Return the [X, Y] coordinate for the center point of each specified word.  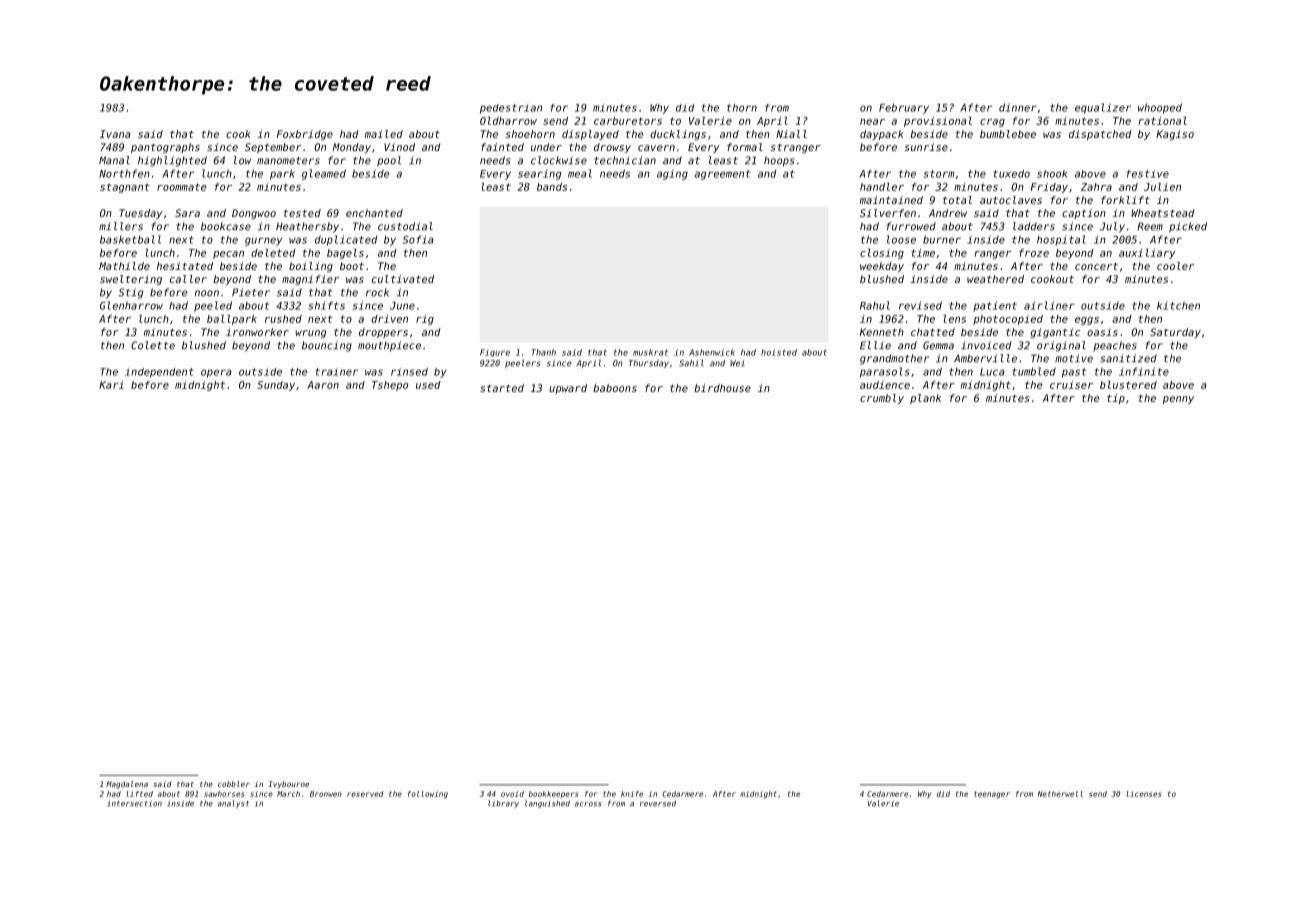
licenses [1144, 794]
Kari [111, 385]
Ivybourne [288, 785]
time [923, 253]
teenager [992, 795]
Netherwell [1060, 794]
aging [672, 174]
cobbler [234, 784]
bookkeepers [553, 794]
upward [568, 389]
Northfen [124, 173]
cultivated [403, 279]
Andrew [948, 213]
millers [121, 226]
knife [632, 794]
